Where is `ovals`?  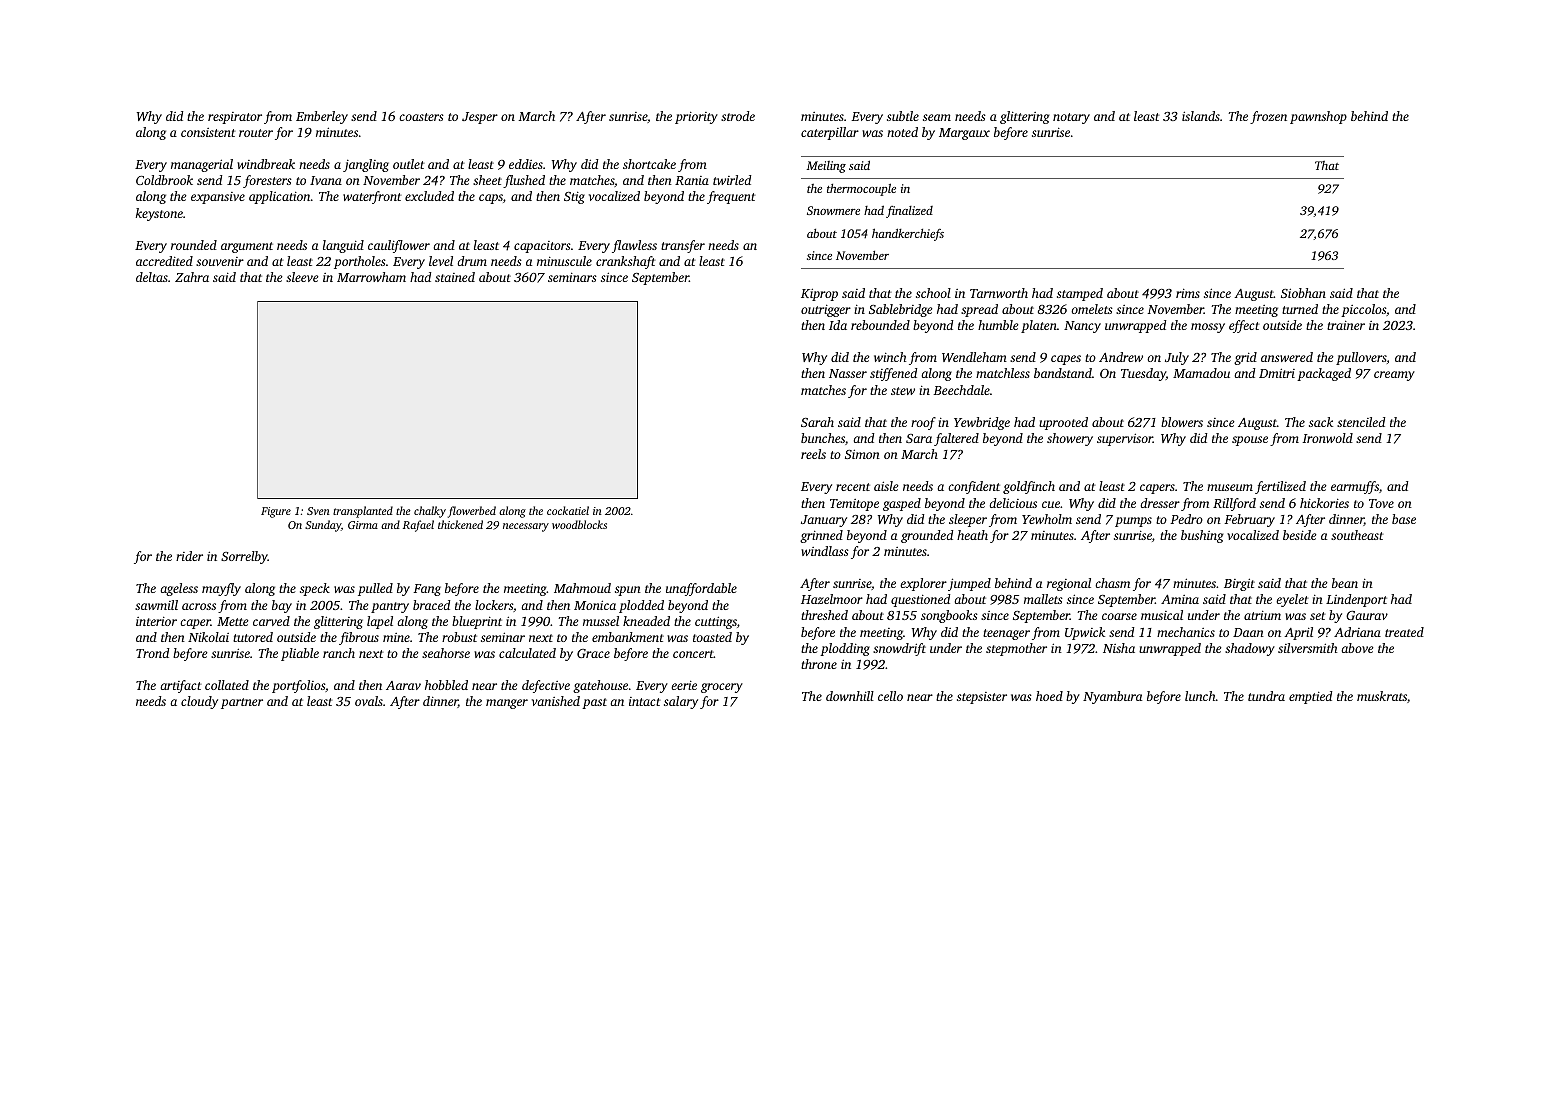 ovals is located at coordinates (369, 701).
